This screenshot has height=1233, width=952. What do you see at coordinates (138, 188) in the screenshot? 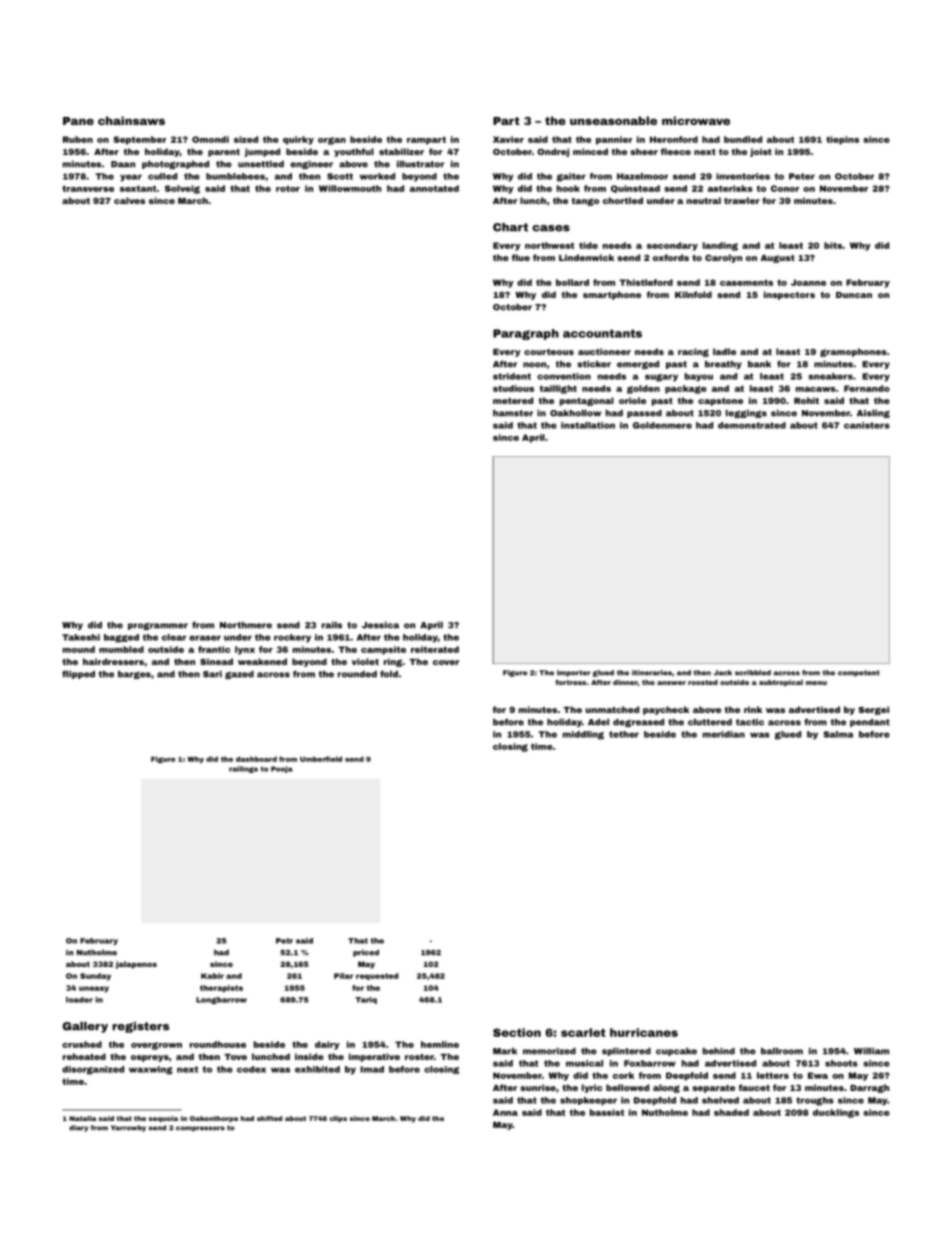
I see `sextant` at bounding box center [138, 188].
